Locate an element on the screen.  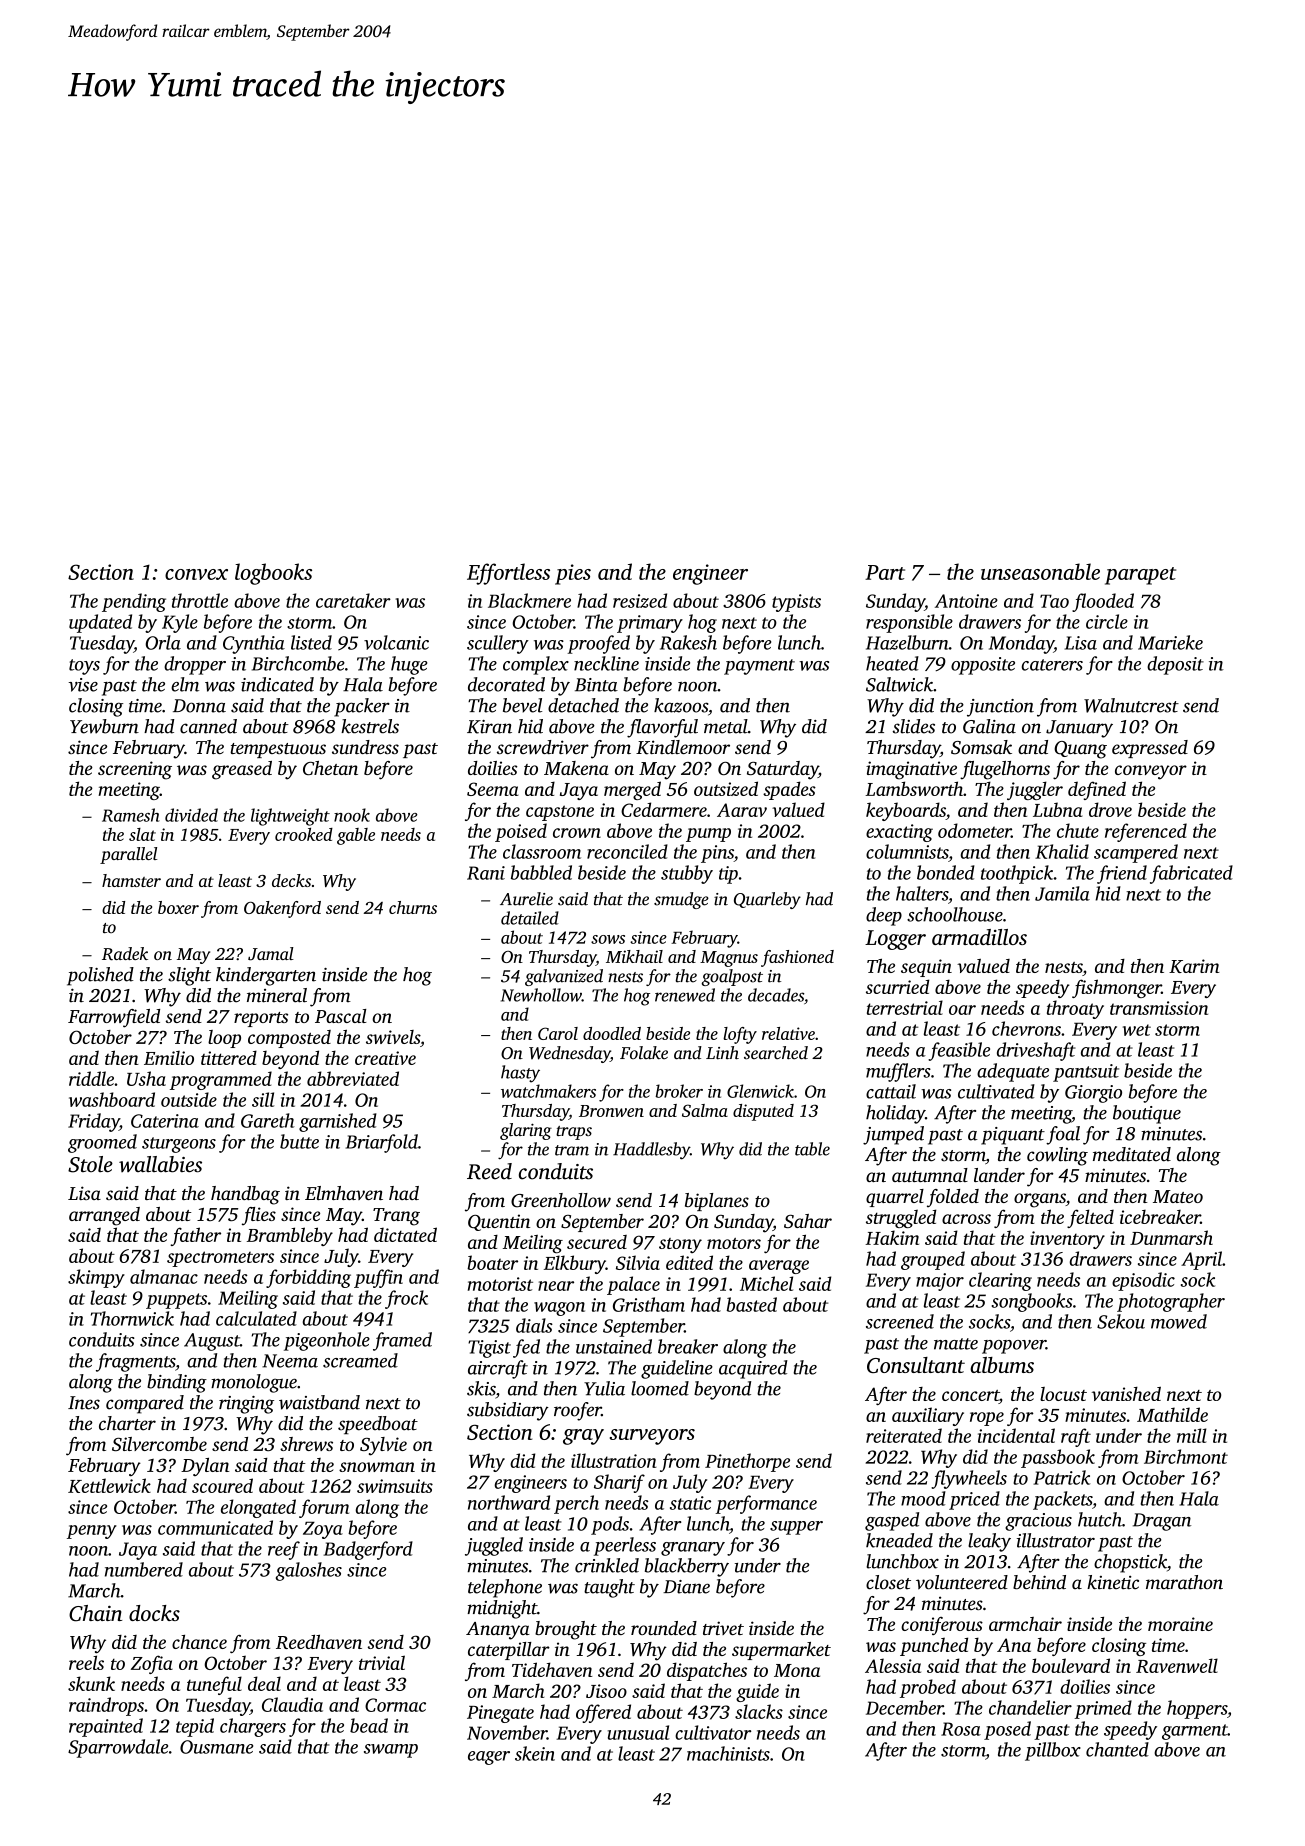
motors is located at coordinates (734, 1243).
